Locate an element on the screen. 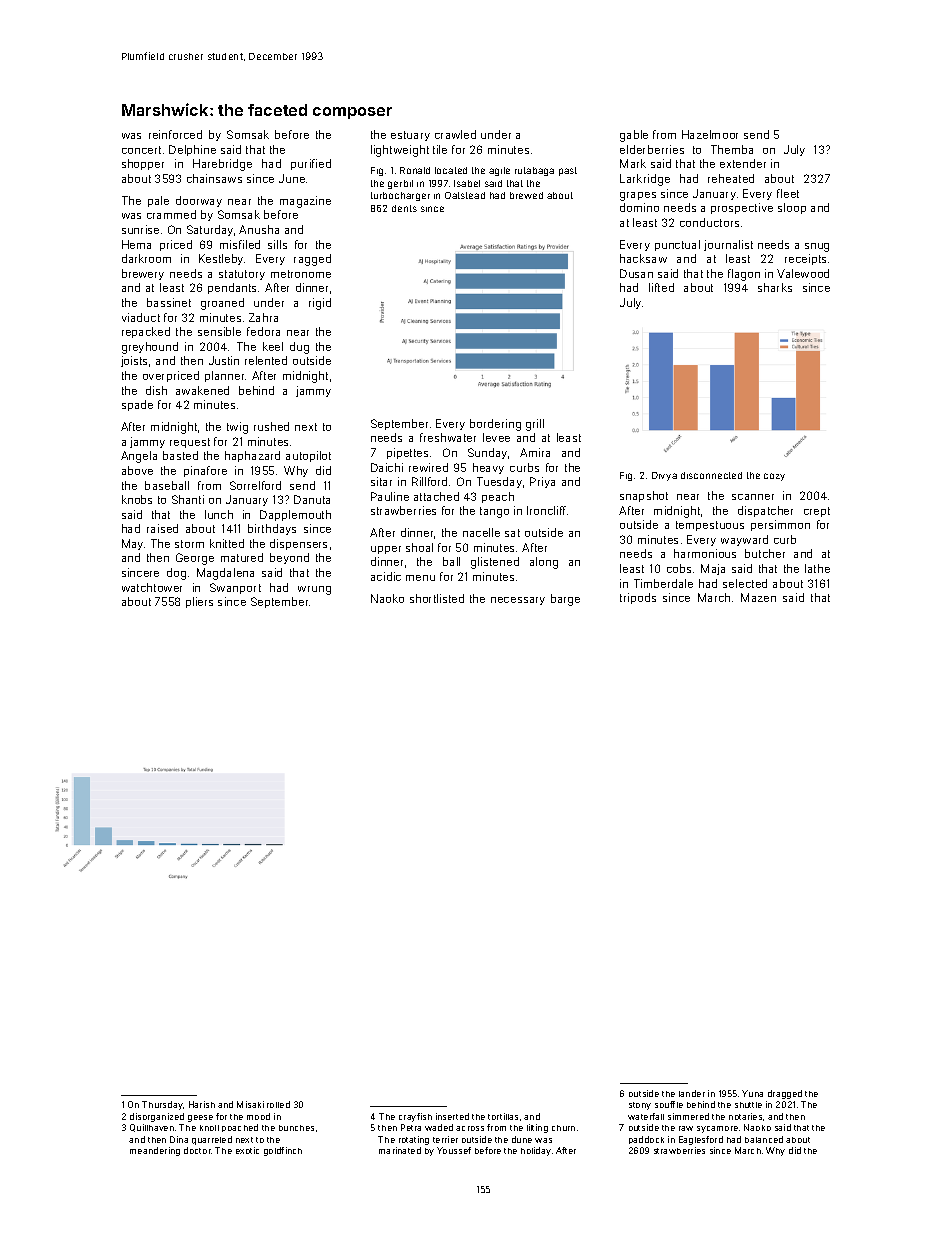 The height and width of the screenshot is (1233, 952). goldfinch is located at coordinates (283, 1151).
